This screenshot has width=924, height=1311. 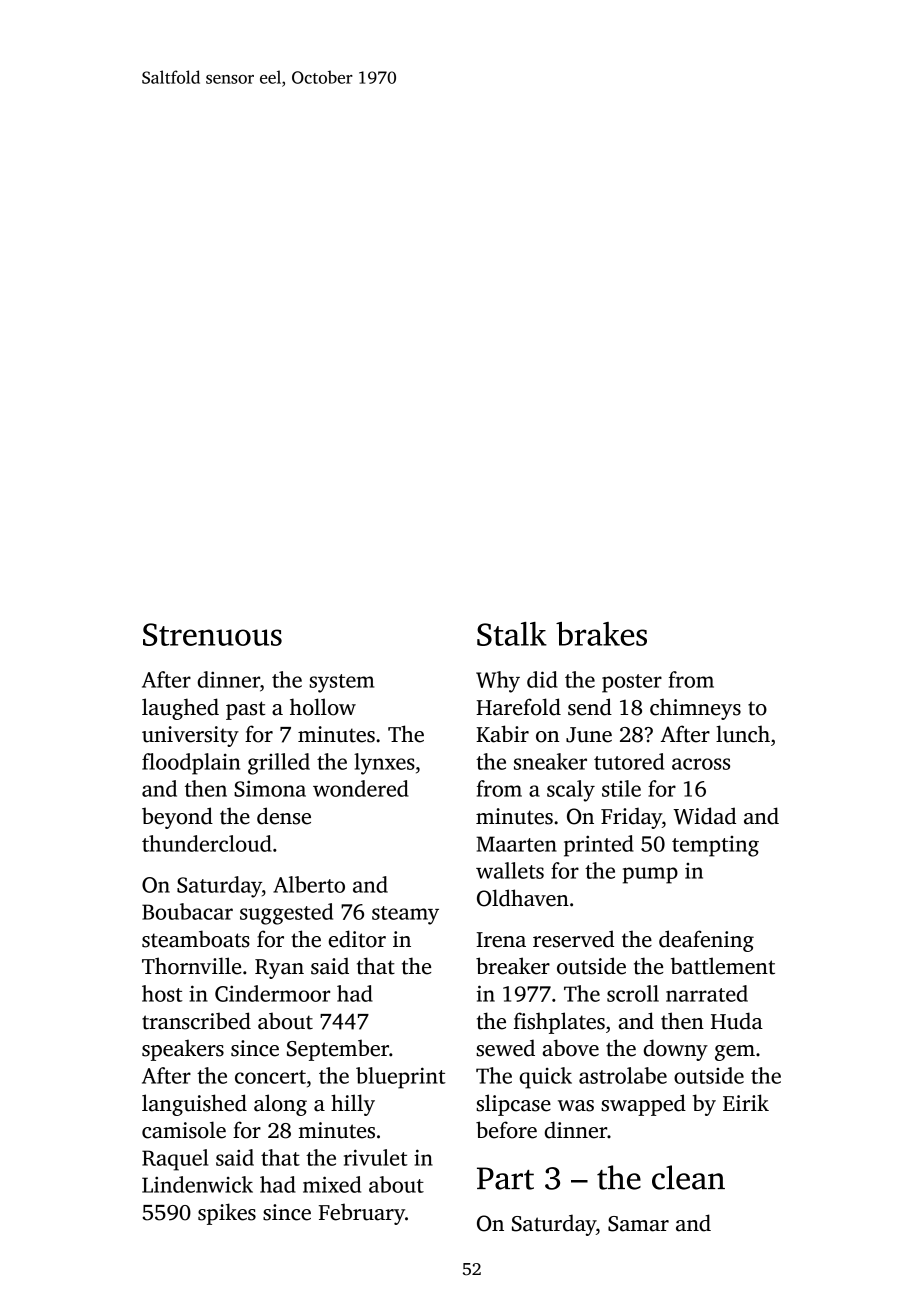 What do you see at coordinates (190, 736) in the screenshot?
I see `university` at bounding box center [190, 736].
